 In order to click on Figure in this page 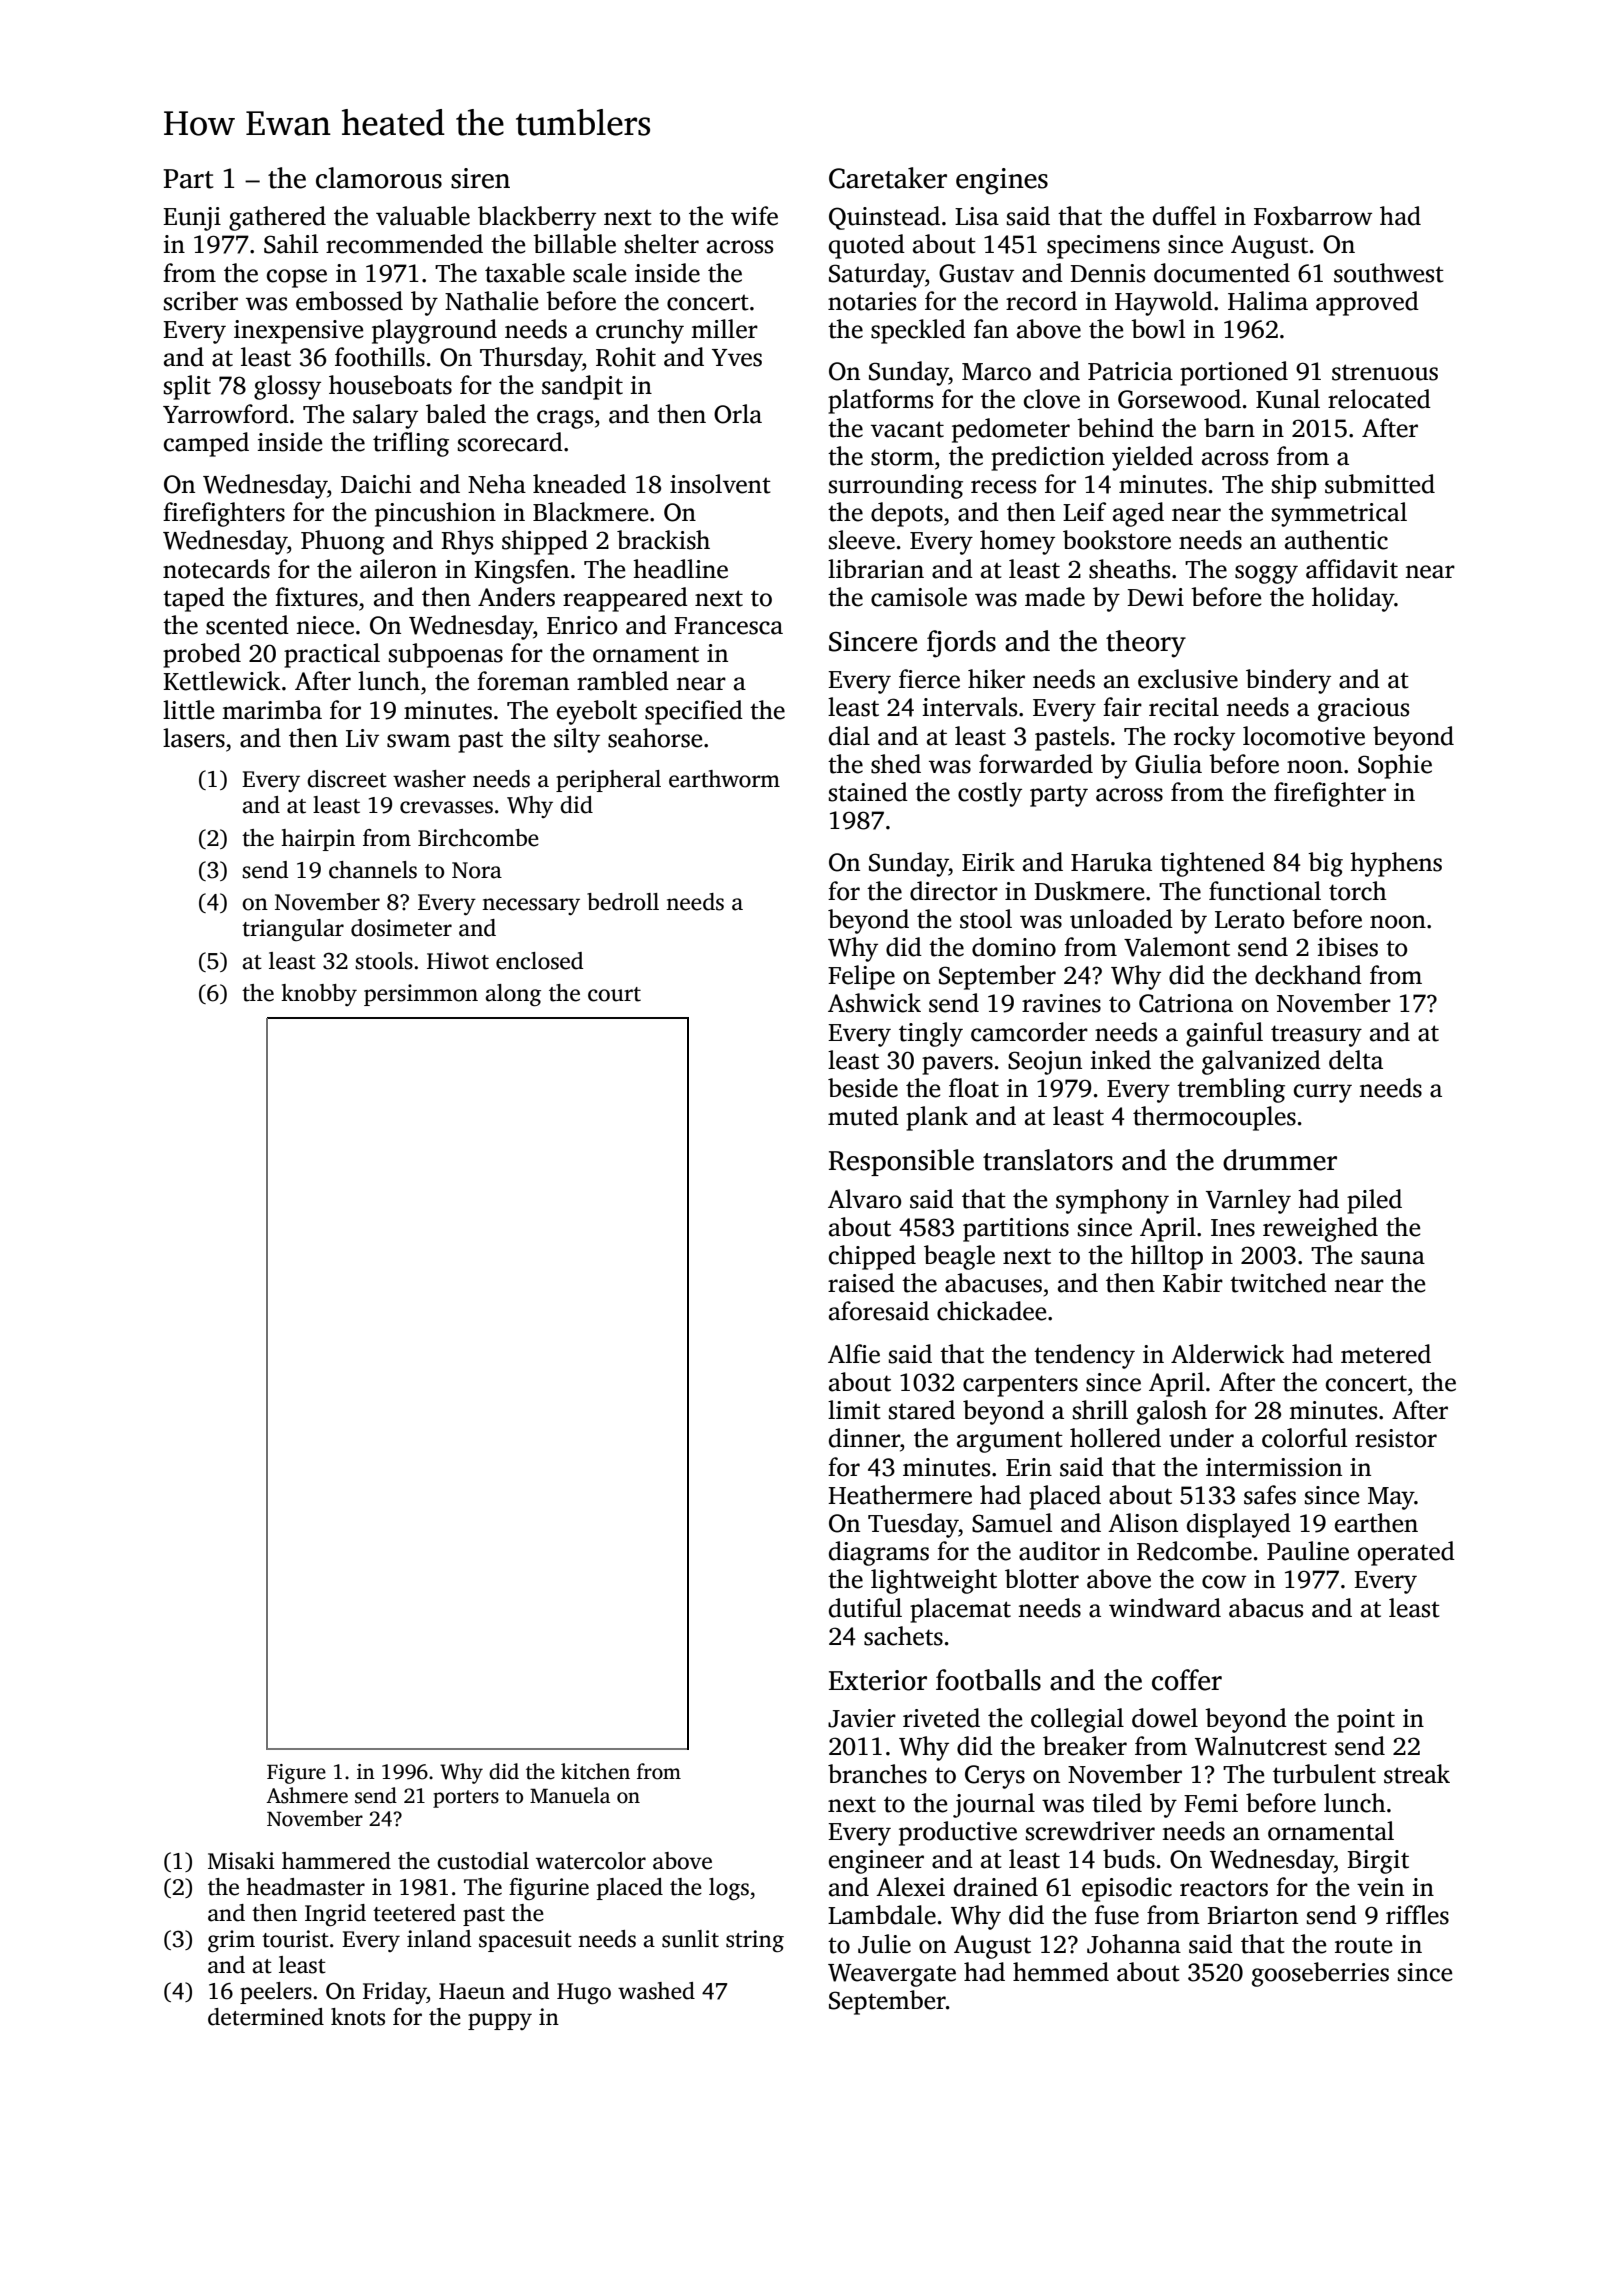, I will do `click(296, 1774)`.
